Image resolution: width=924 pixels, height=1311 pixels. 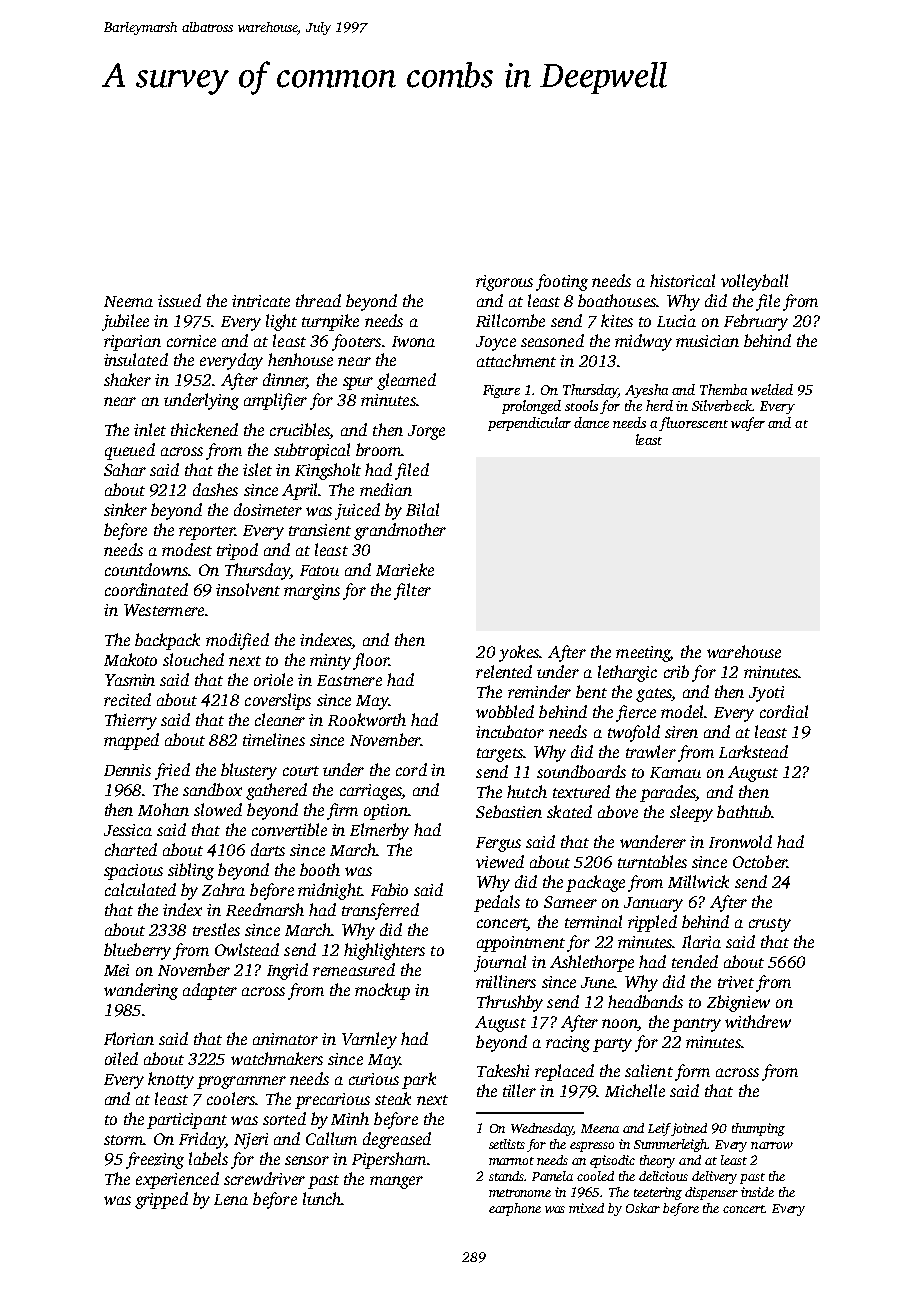 What do you see at coordinates (215, 489) in the screenshot?
I see `dashes` at bounding box center [215, 489].
